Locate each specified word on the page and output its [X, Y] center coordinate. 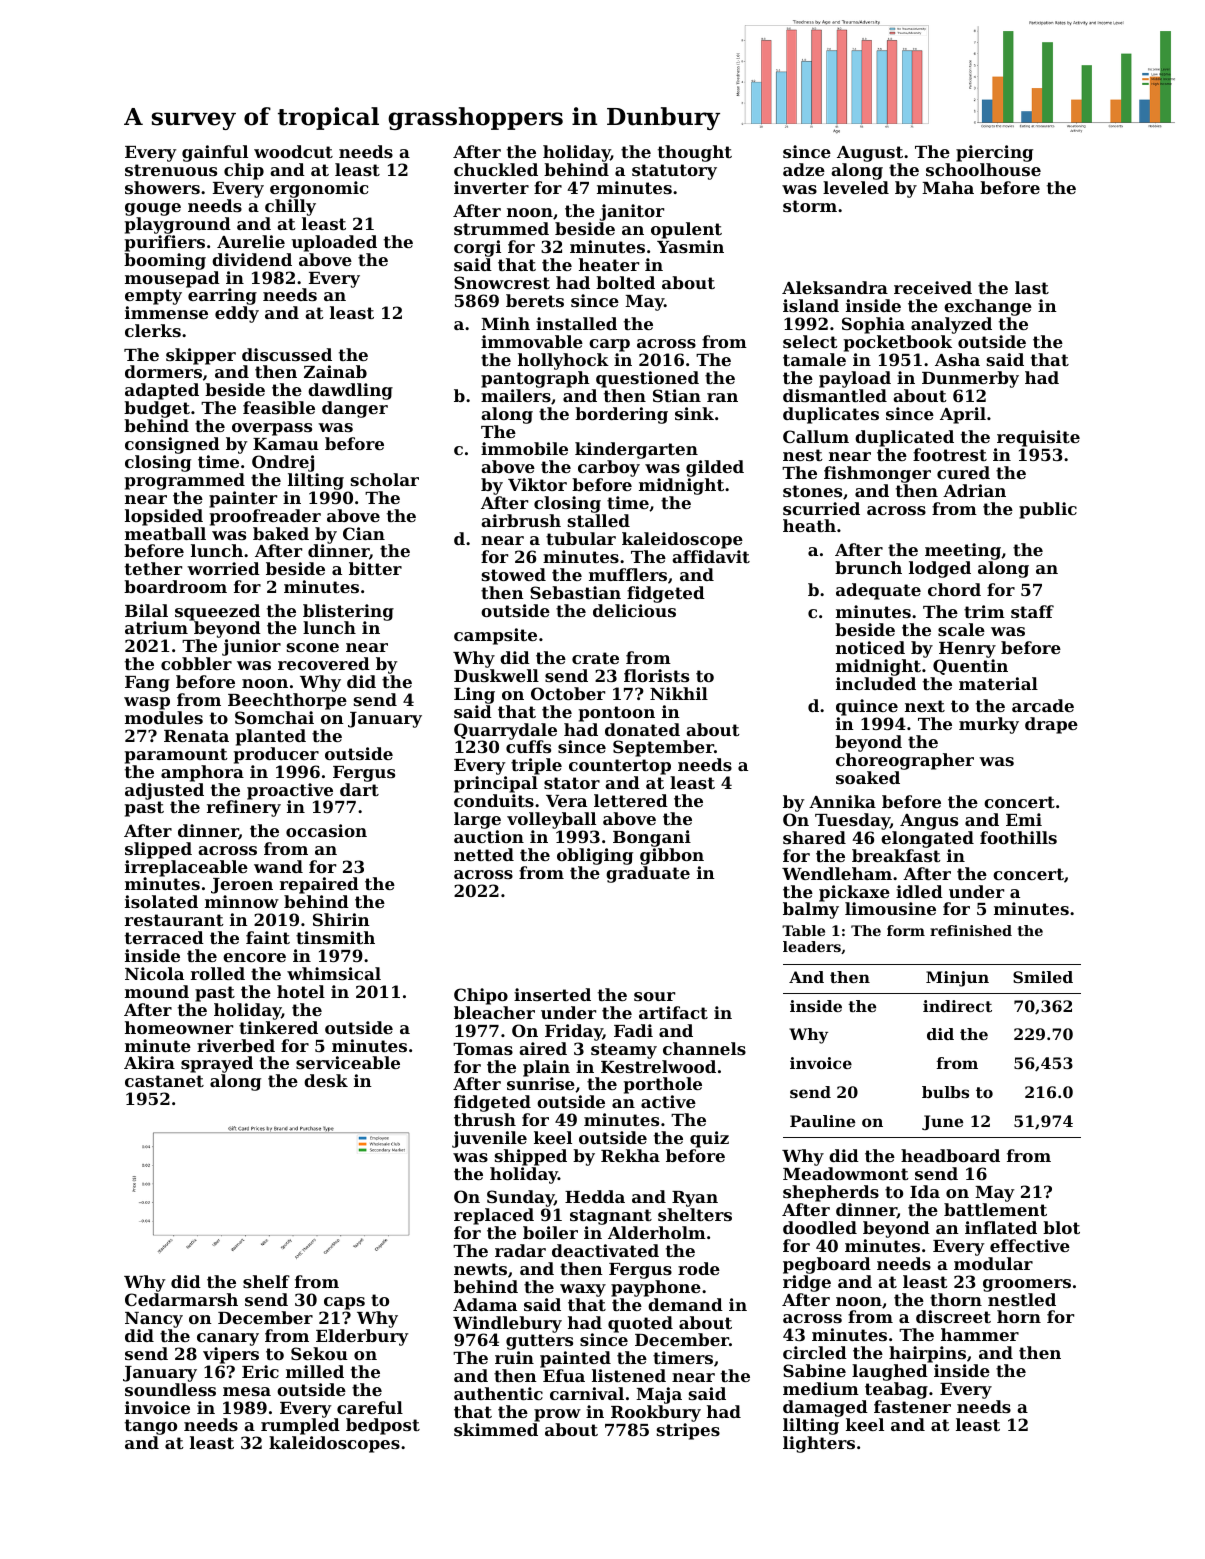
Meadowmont [846, 1173]
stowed [514, 574]
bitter [375, 568]
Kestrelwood [658, 1066]
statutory [674, 172]
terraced [164, 937]
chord [954, 589]
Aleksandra [835, 287]
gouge [153, 209]
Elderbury [362, 1337]
